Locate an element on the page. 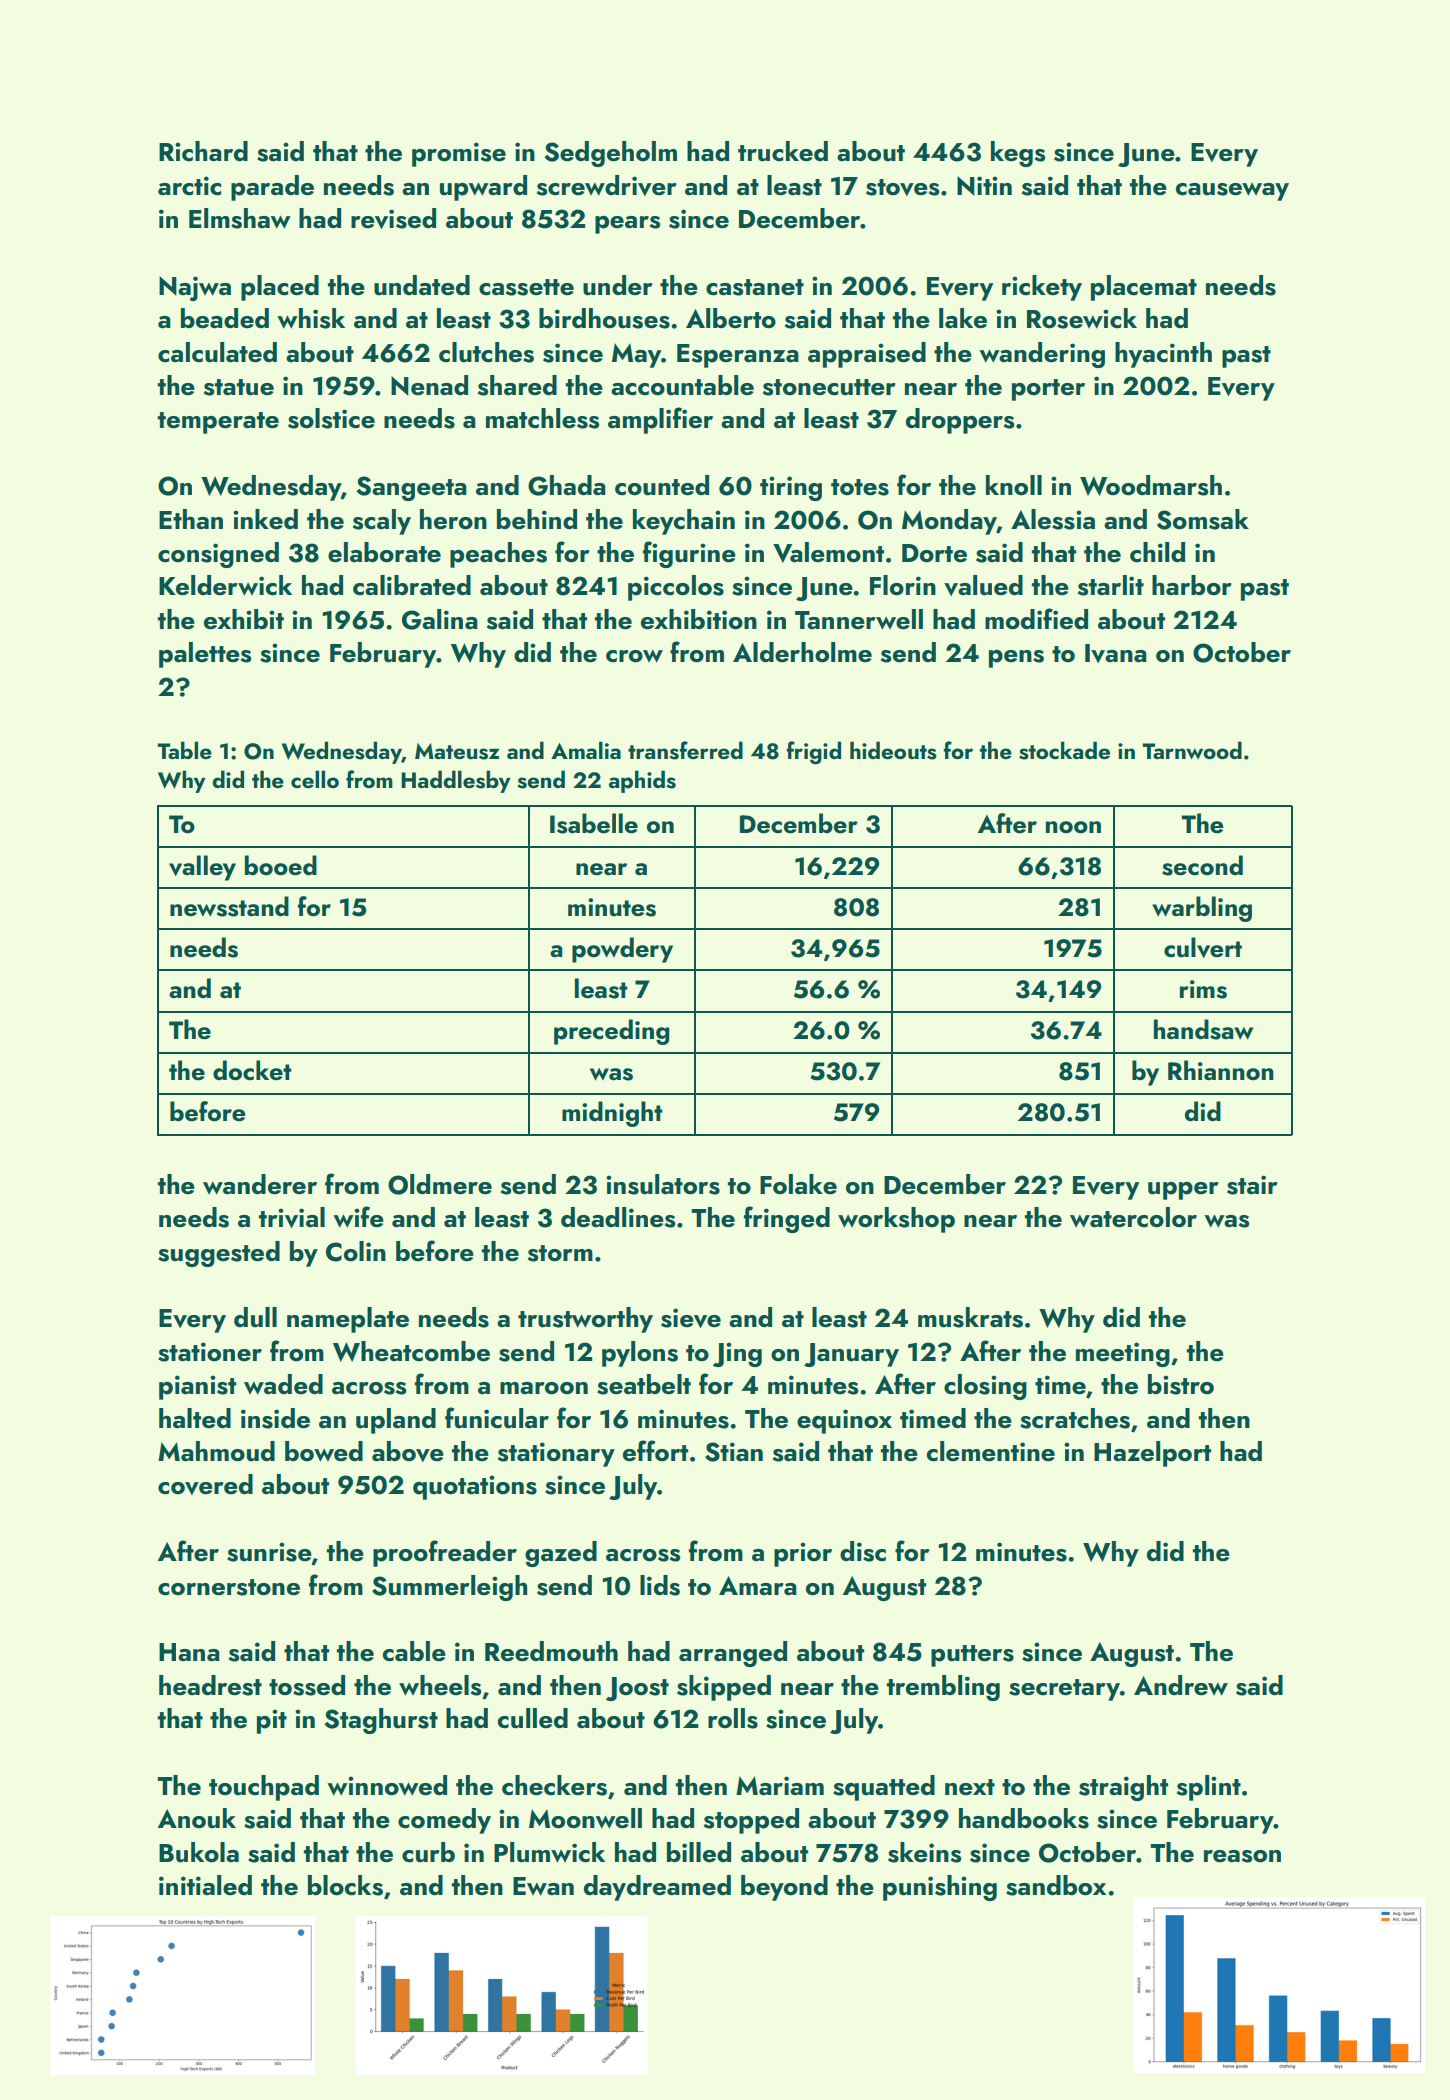 Image resolution: width=1450 pixels, height=2100 pixels. Kelderwick is located at coordinates (225, 585).
